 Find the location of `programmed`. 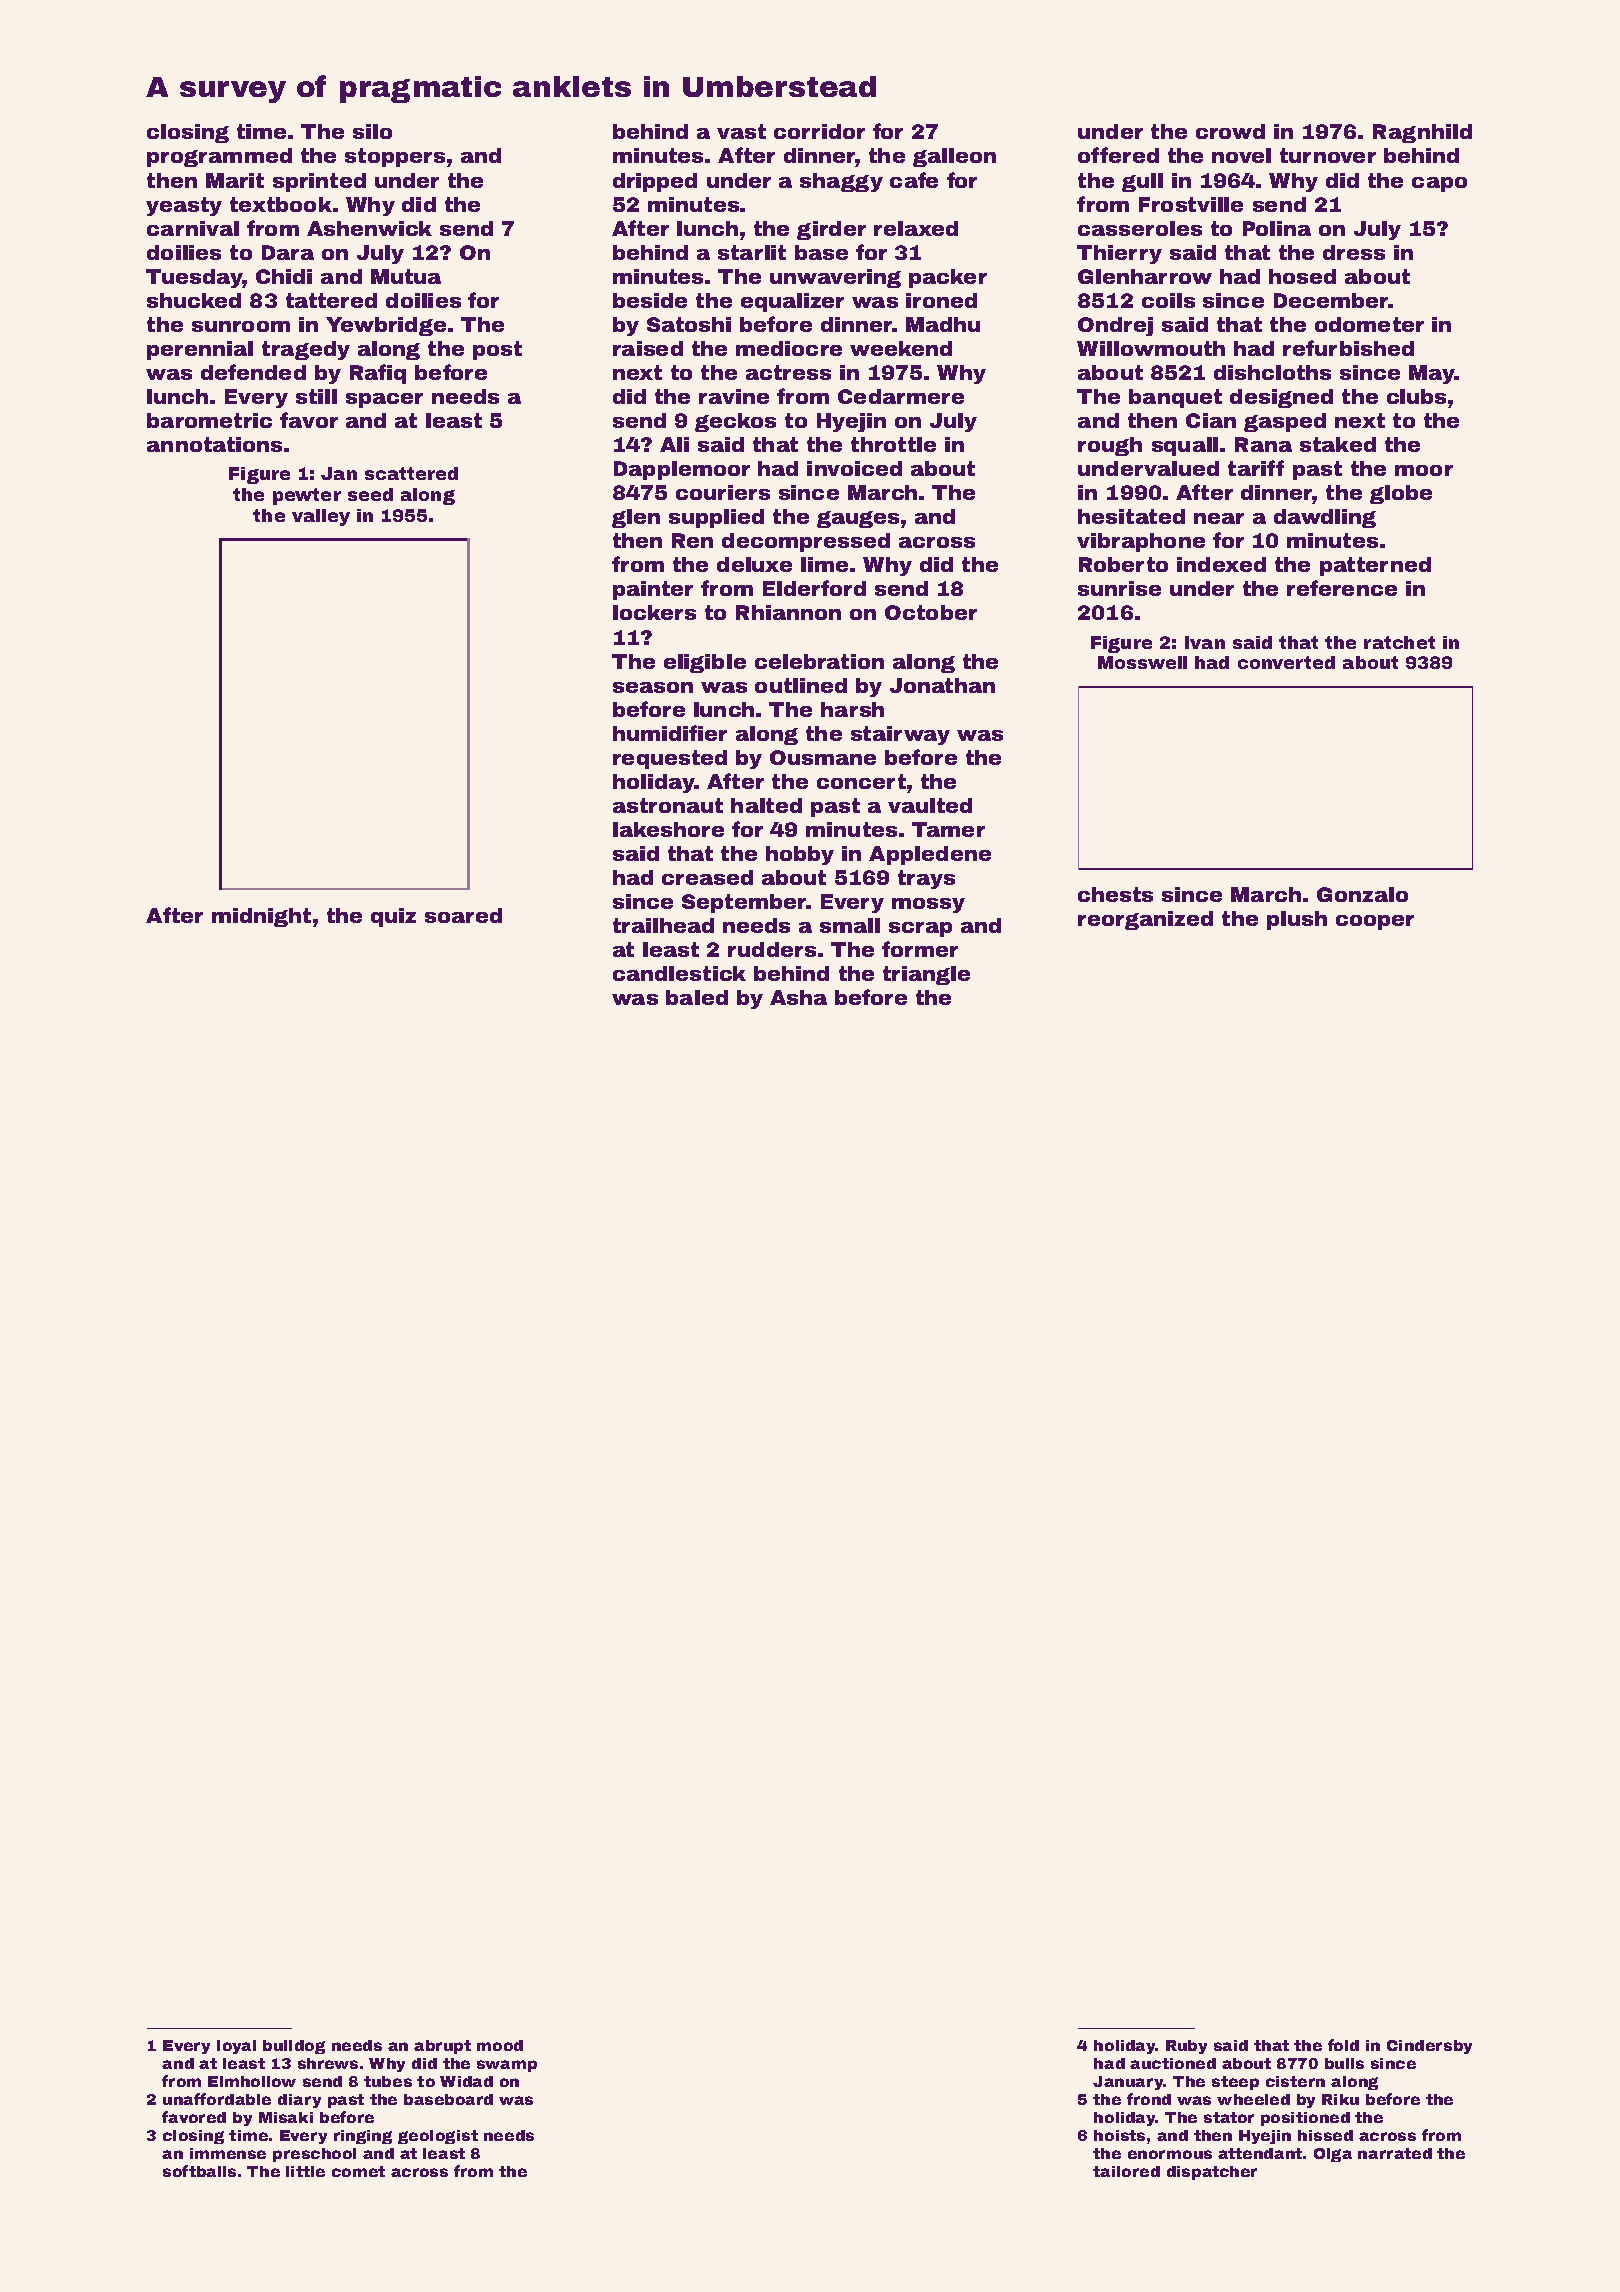

programmed is located at coordinates (219, 157).
